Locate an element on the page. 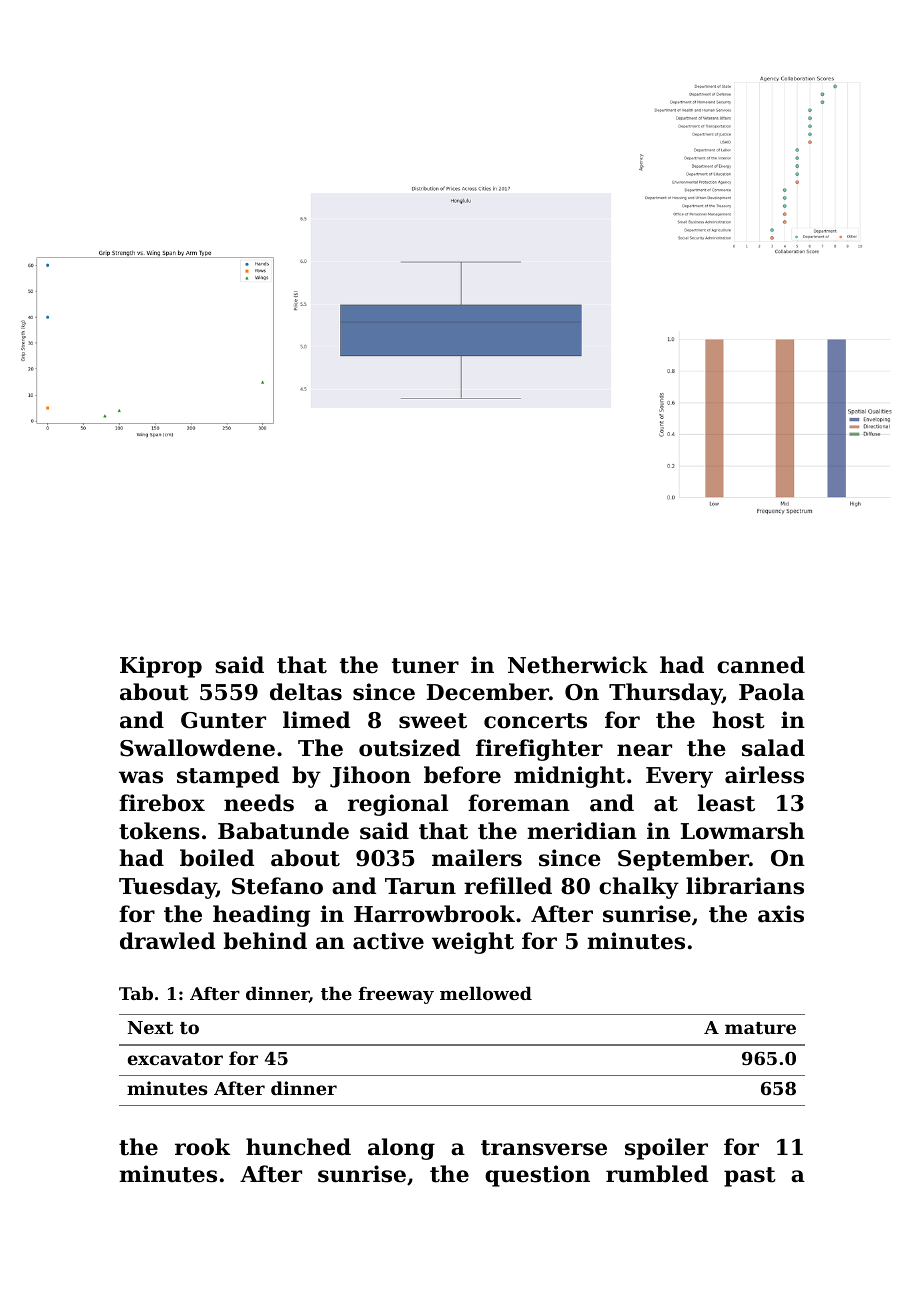 The height and width of the document is (1314, 924). hunched is located at coordinates (298, 1147).
